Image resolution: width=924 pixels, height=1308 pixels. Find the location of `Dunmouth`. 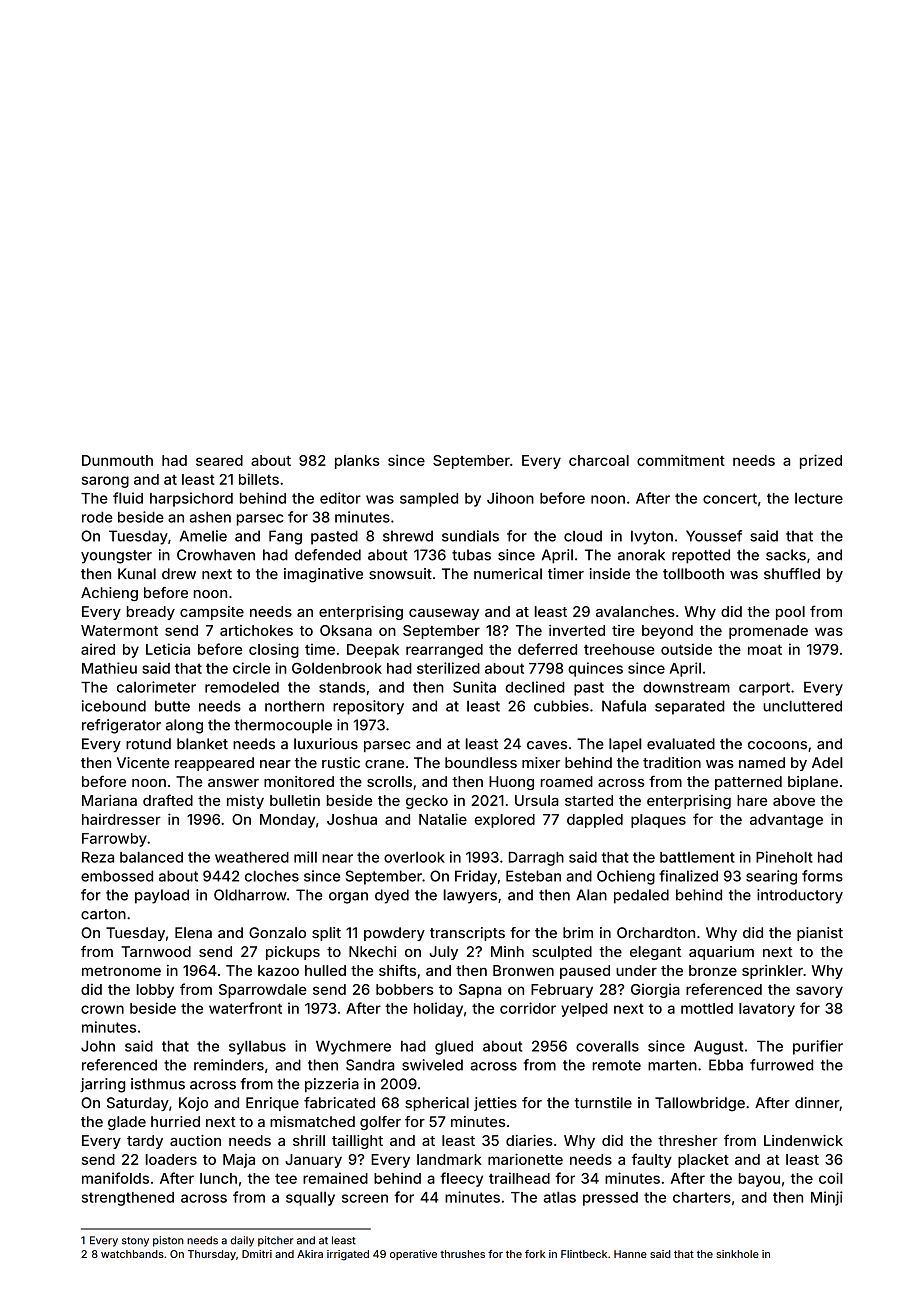

Dunmouth is located at coordinates (117, 460).
